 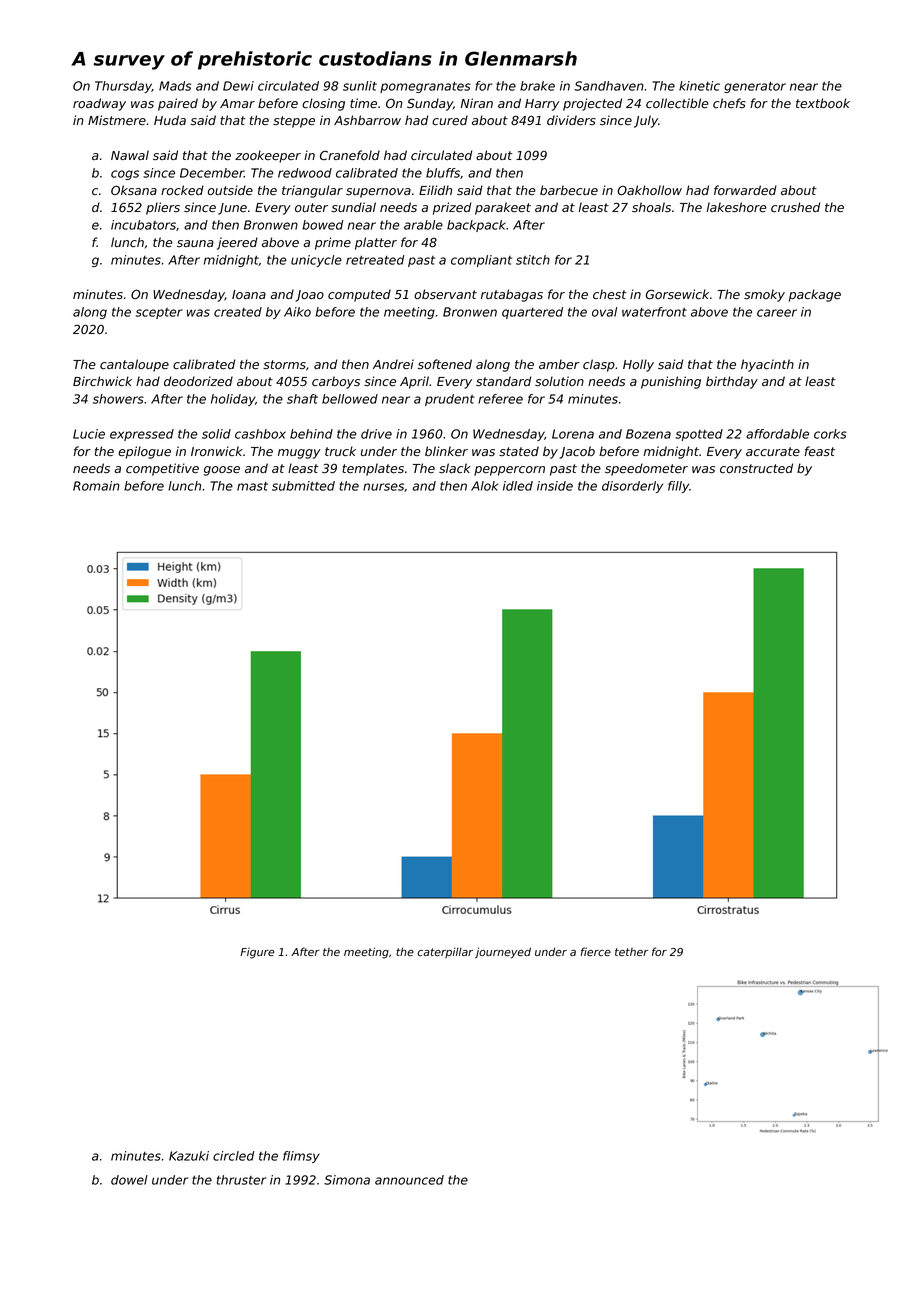 I want to click on Lucie, so click(x=89, y=434).
